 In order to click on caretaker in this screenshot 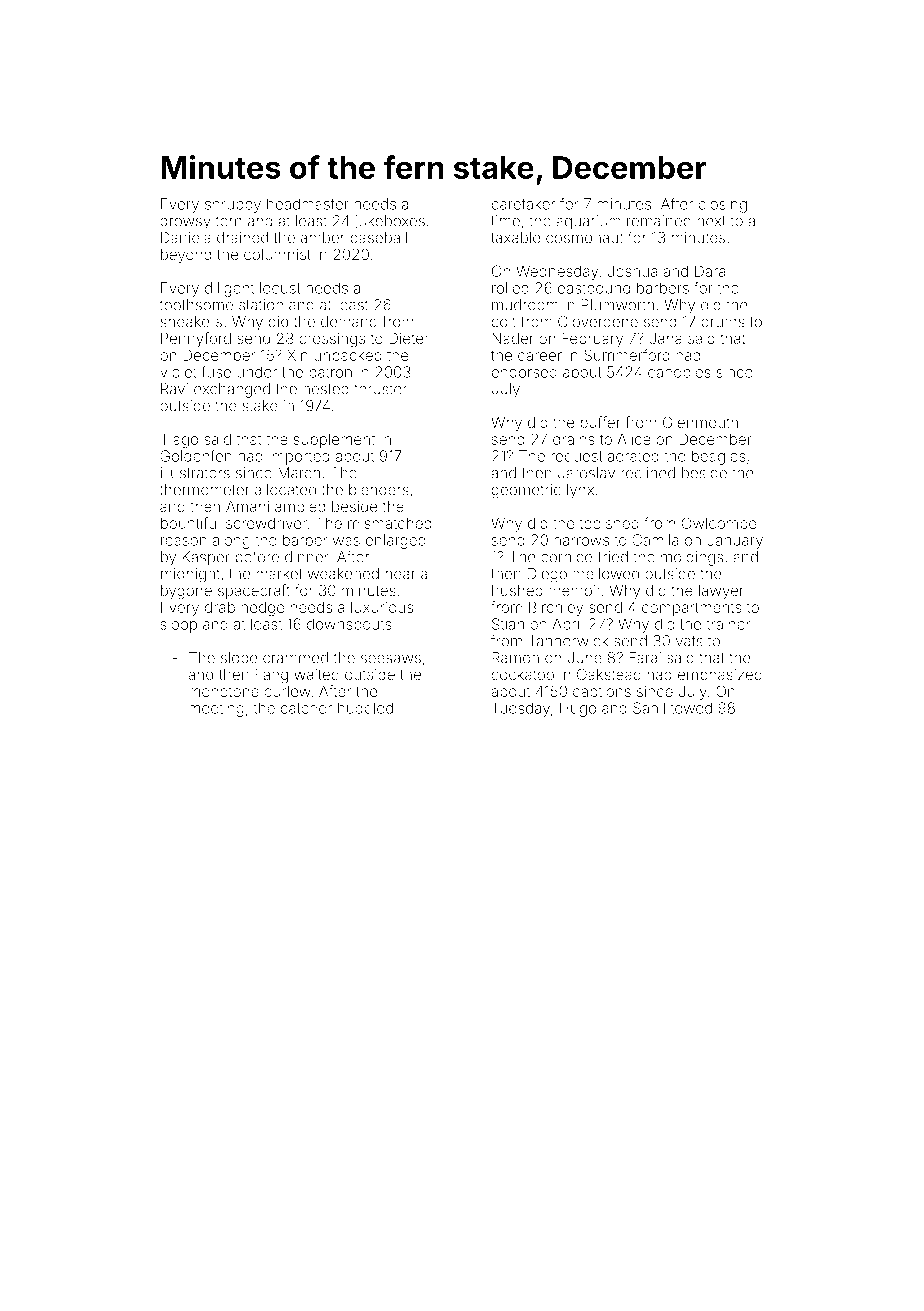, I will do `click(523, 204)`.
